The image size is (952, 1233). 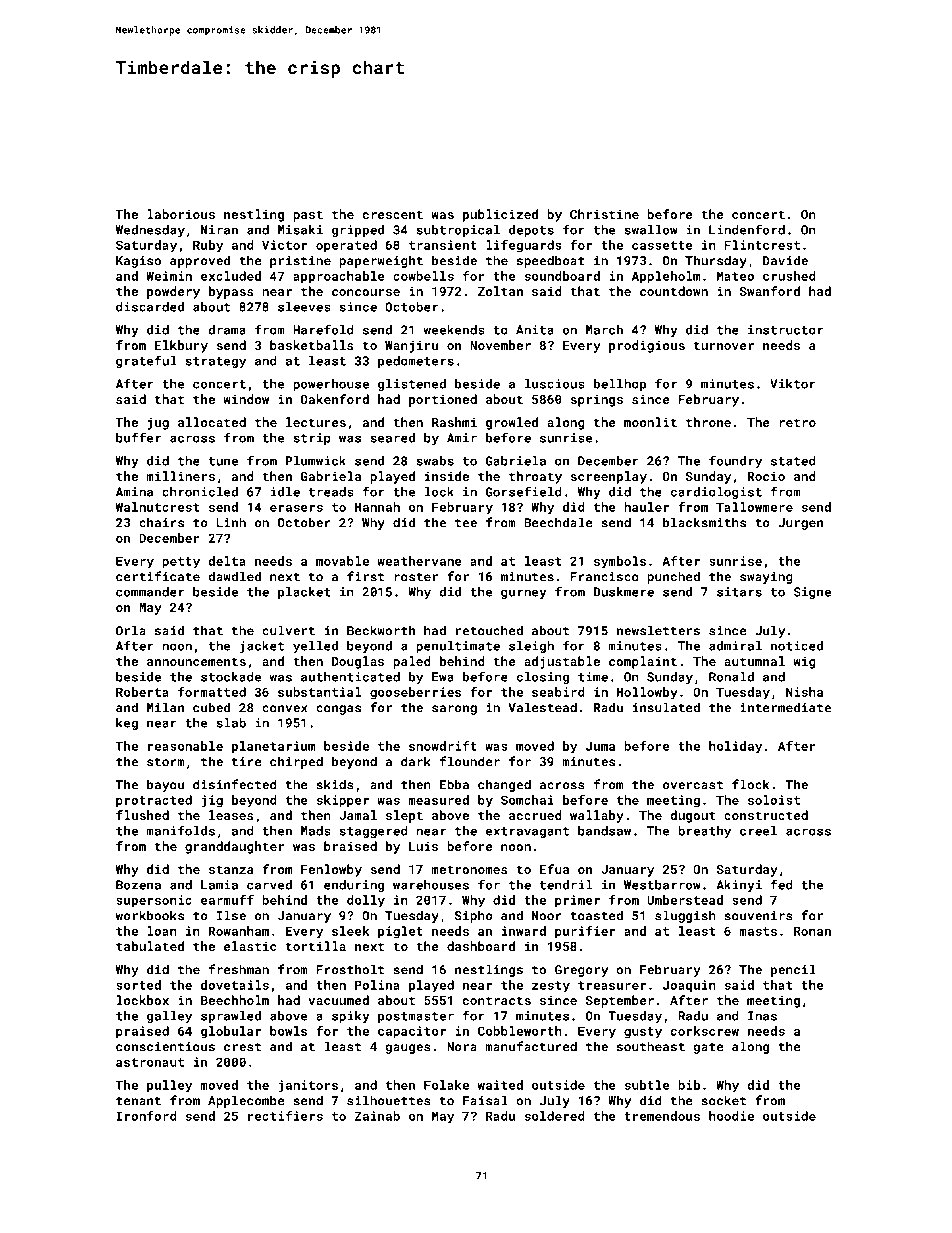 What do you see at coordinates (504, 785) in the screenshot?
I see `changed` at bounding box center [504, 785].
